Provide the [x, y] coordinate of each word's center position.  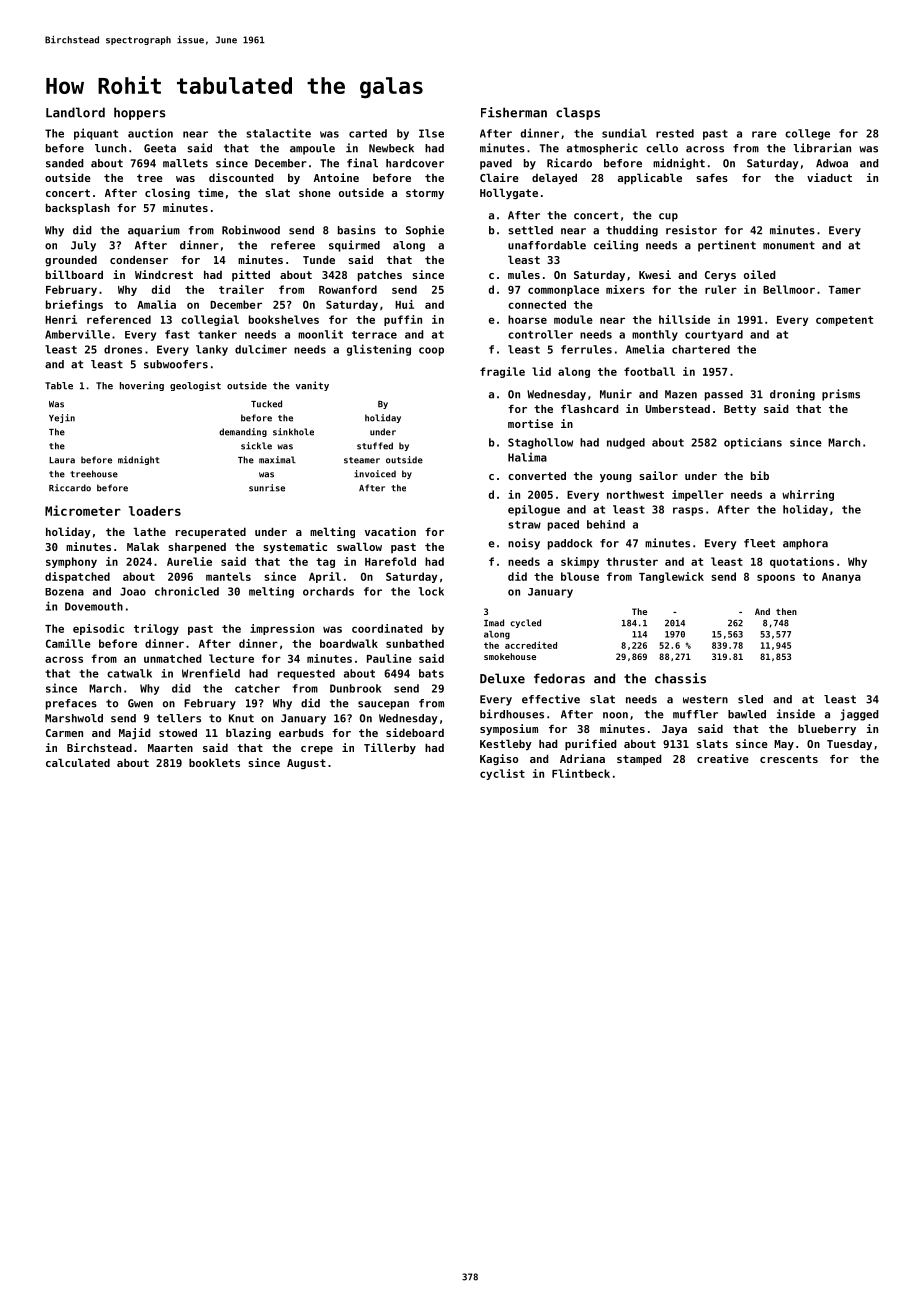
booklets [214, 762]
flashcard [590, 408]
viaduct [829, 177]
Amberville [77, 334]
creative [723, 758]
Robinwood [251, 230]
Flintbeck [581, 773]
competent [844, 321]
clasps [578, 113]
